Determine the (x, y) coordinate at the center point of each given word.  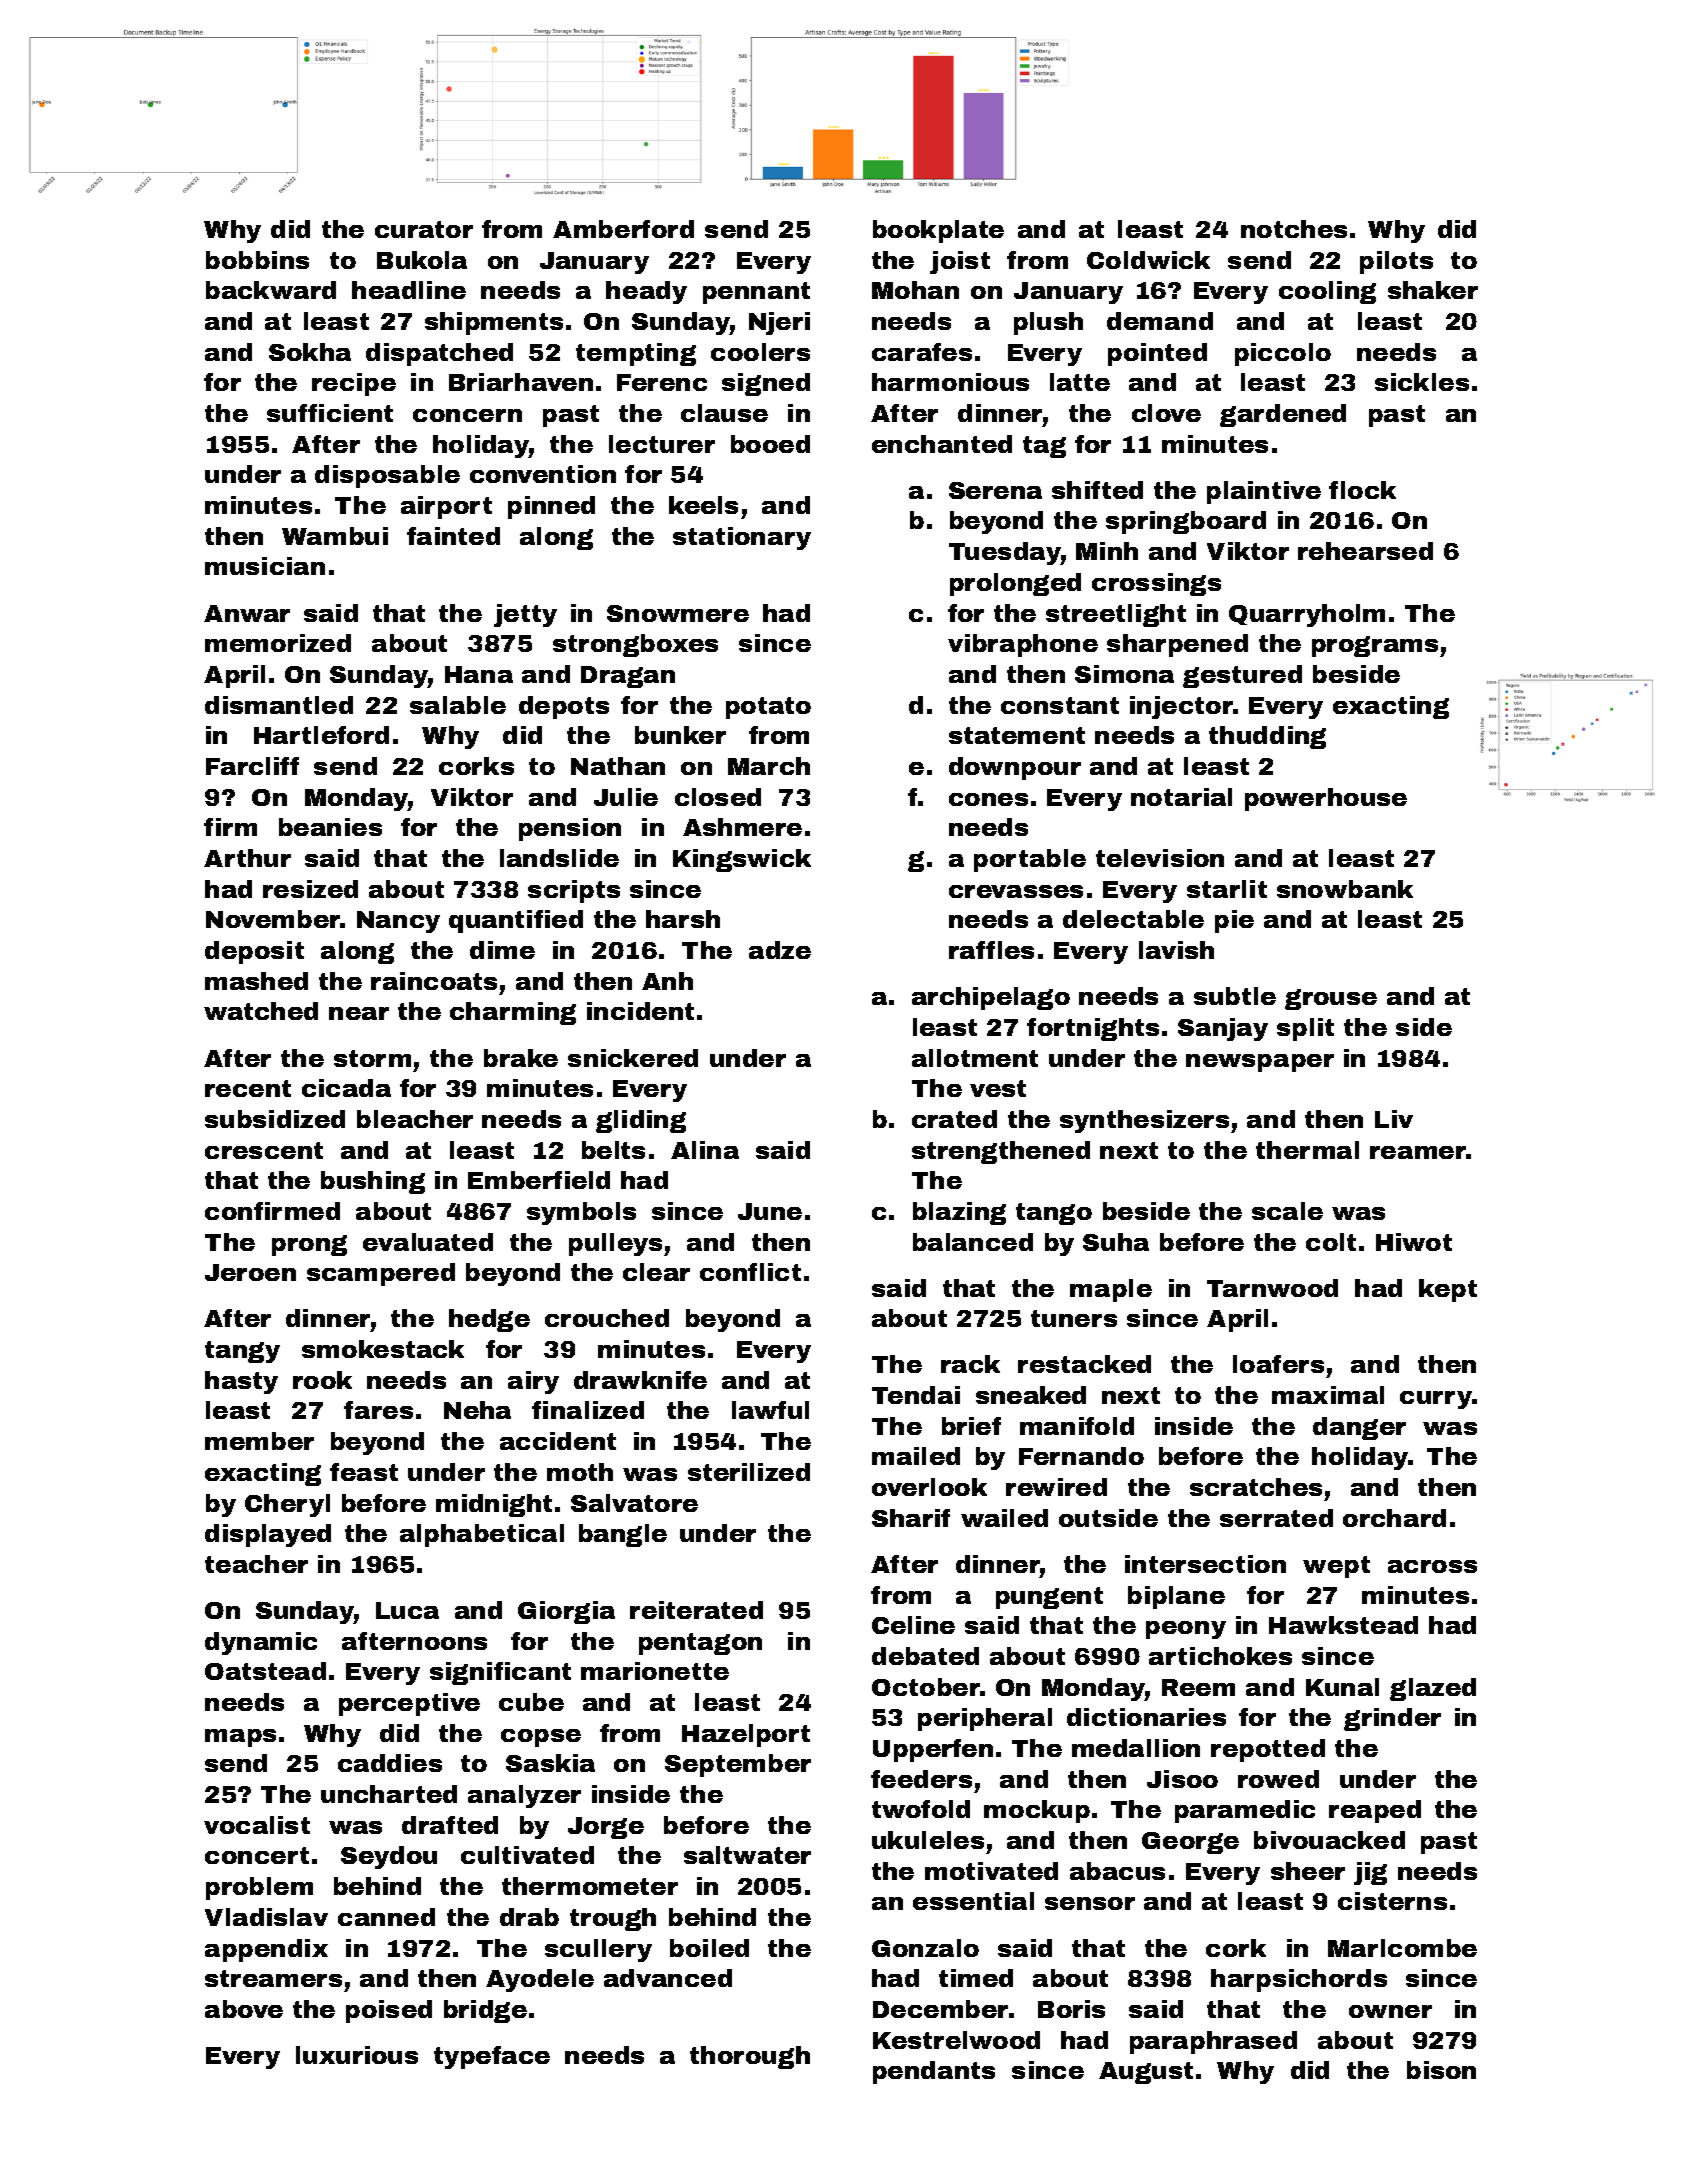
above (244, 2009)
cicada (346, 1088)
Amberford (623, 229)
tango (1054, 1214)
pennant (756, 293)
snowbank (1345, 889)
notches (1294, 229)
